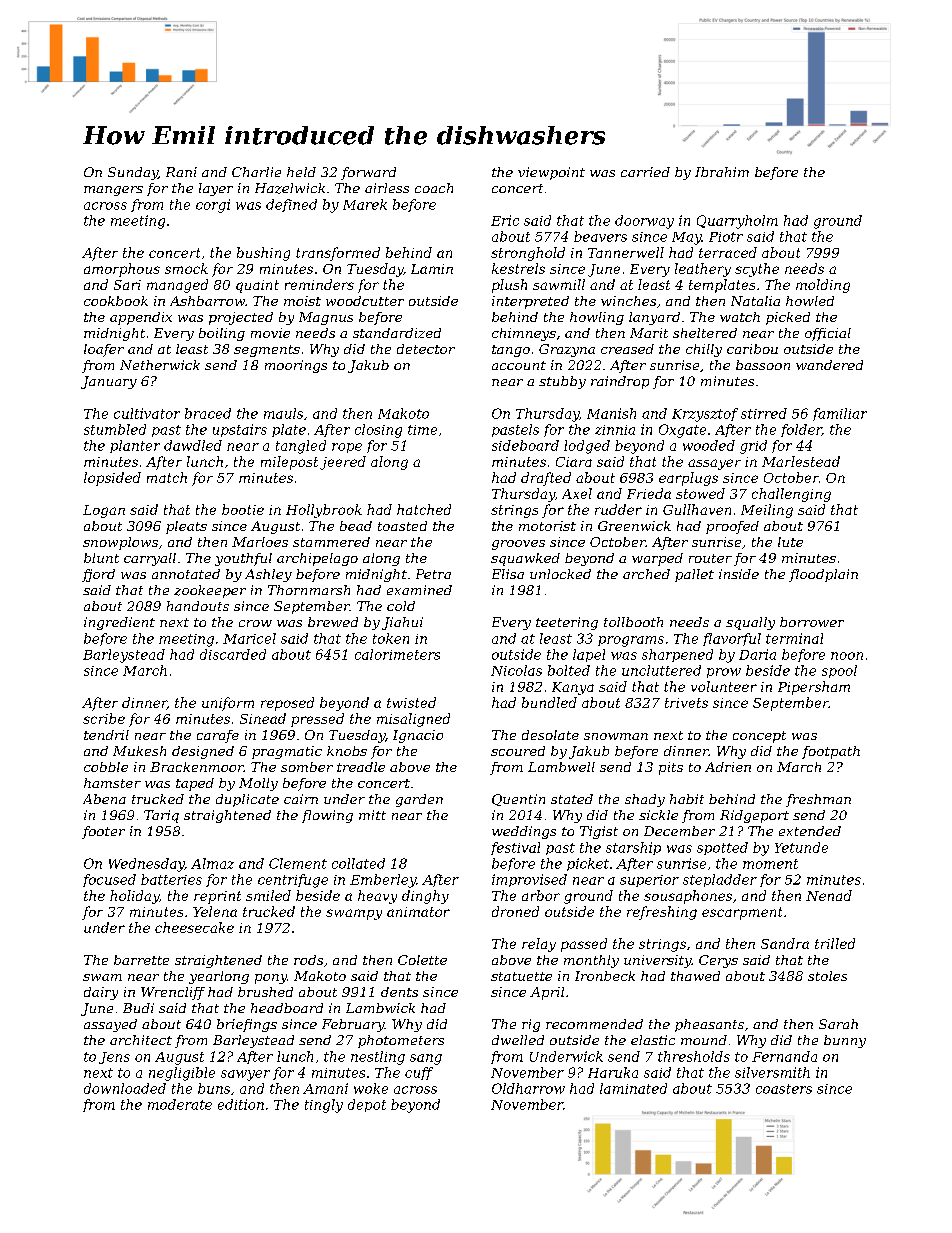 The height and width of the image is (1233, 952). What do you see at coordinates (125, 1088) in the image?
I see `downloaded` at bounding box center [125, 1088].
